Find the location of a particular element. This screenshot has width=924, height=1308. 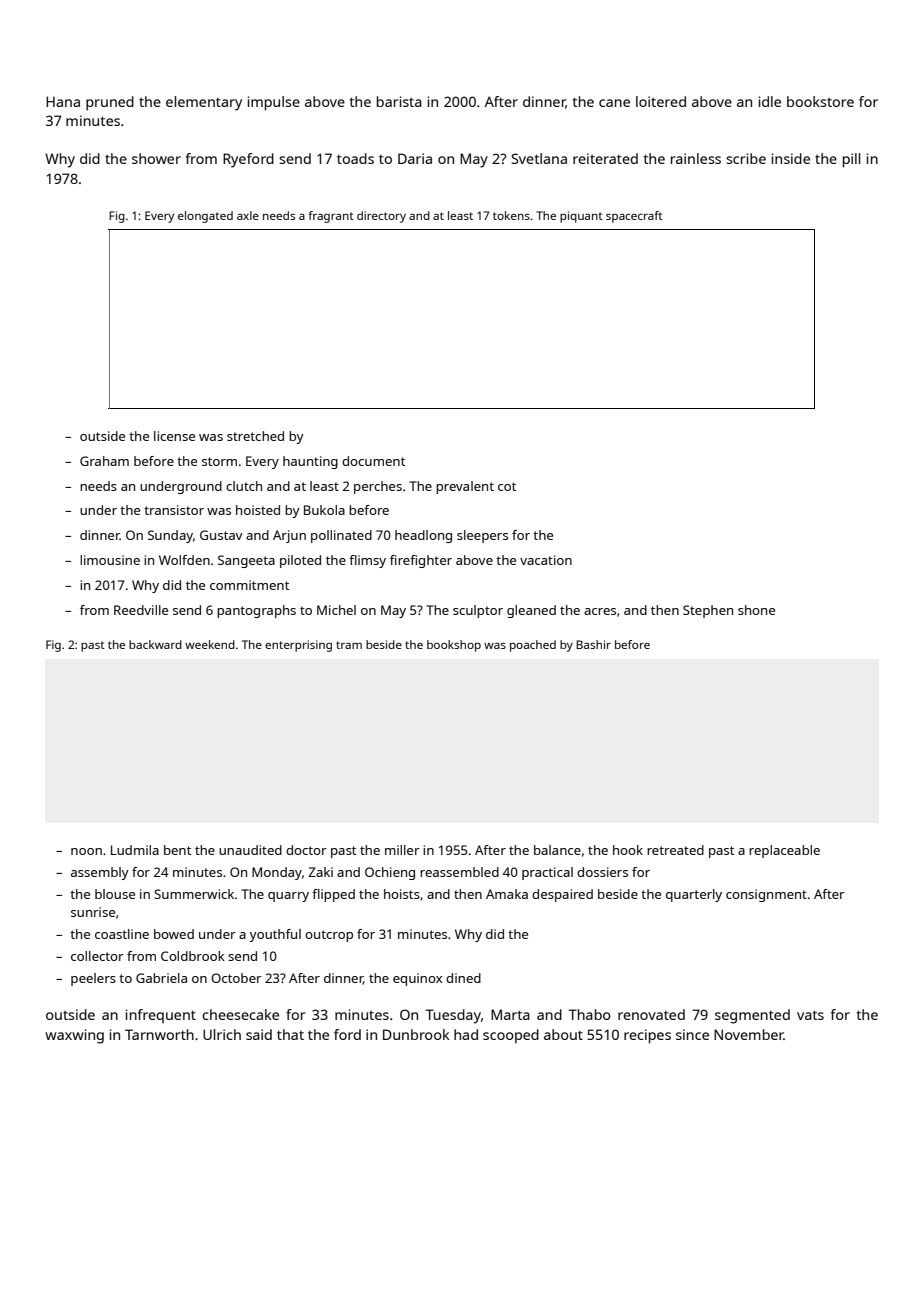

piloted is located at coordinates (300, 561).
